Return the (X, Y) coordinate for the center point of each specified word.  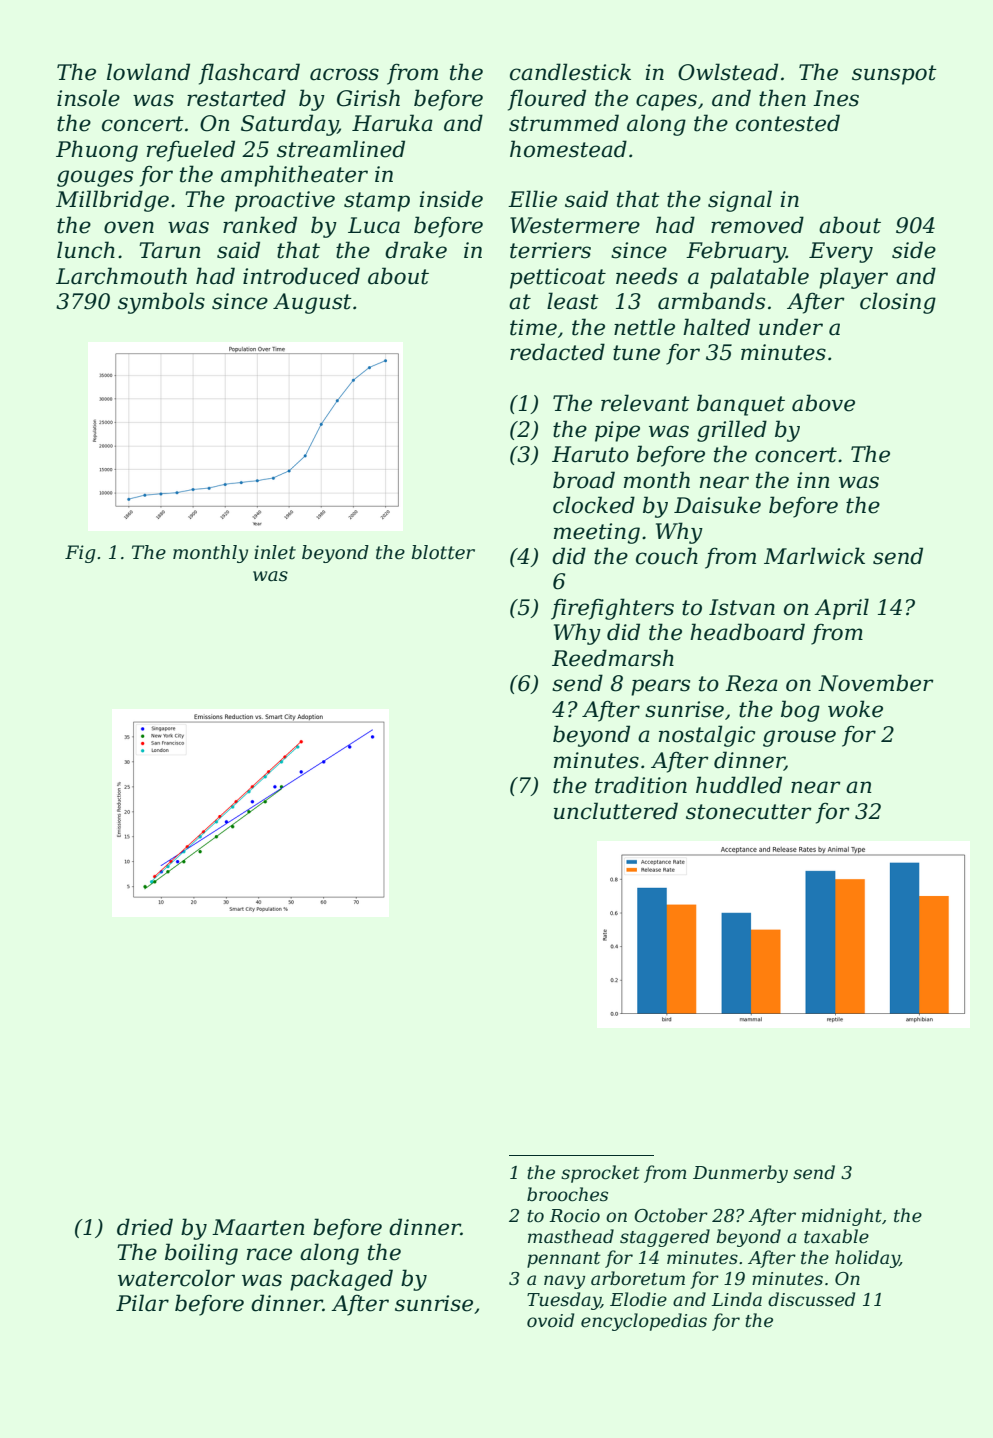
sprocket (600, 1174)
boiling (201, 1254)
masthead (571, 1236)
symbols (161, 303)
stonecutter (749, 812)
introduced (301, 276)
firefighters (612, 609)
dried (145, 1227)
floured (547, 100)
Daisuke (717, 505)
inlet (275, 552)
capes (666, 102)
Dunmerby (740, 1174)
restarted (236, 98)
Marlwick (814, 556)
